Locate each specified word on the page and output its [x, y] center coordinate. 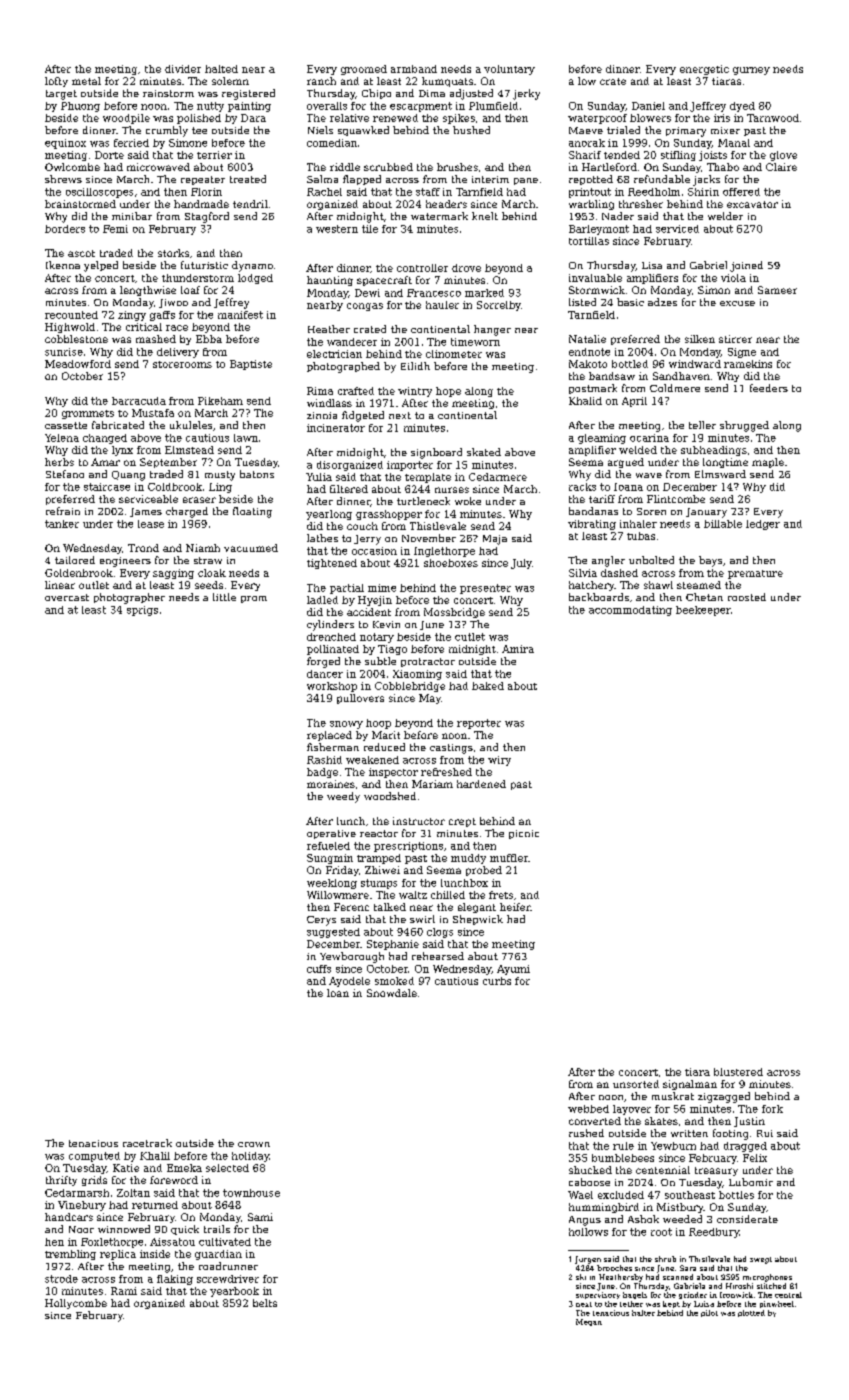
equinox [65, 144]
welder [725, 216]
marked [484, 293]
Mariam [432, 784]
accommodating [630, 611]
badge [322, 773]
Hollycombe [76, 1304]
